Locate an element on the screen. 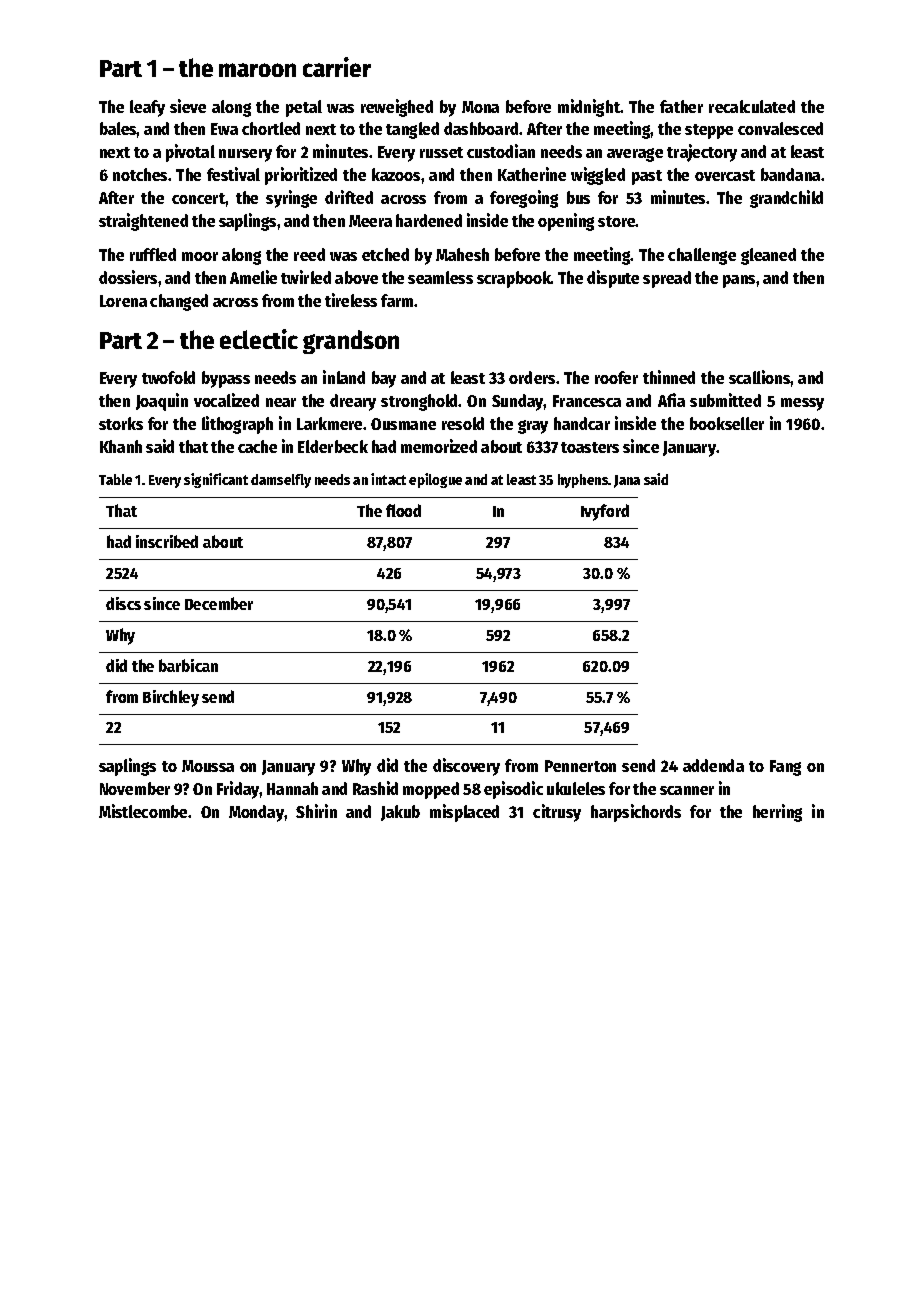  dossiers is located at coordinates (128, 277).
